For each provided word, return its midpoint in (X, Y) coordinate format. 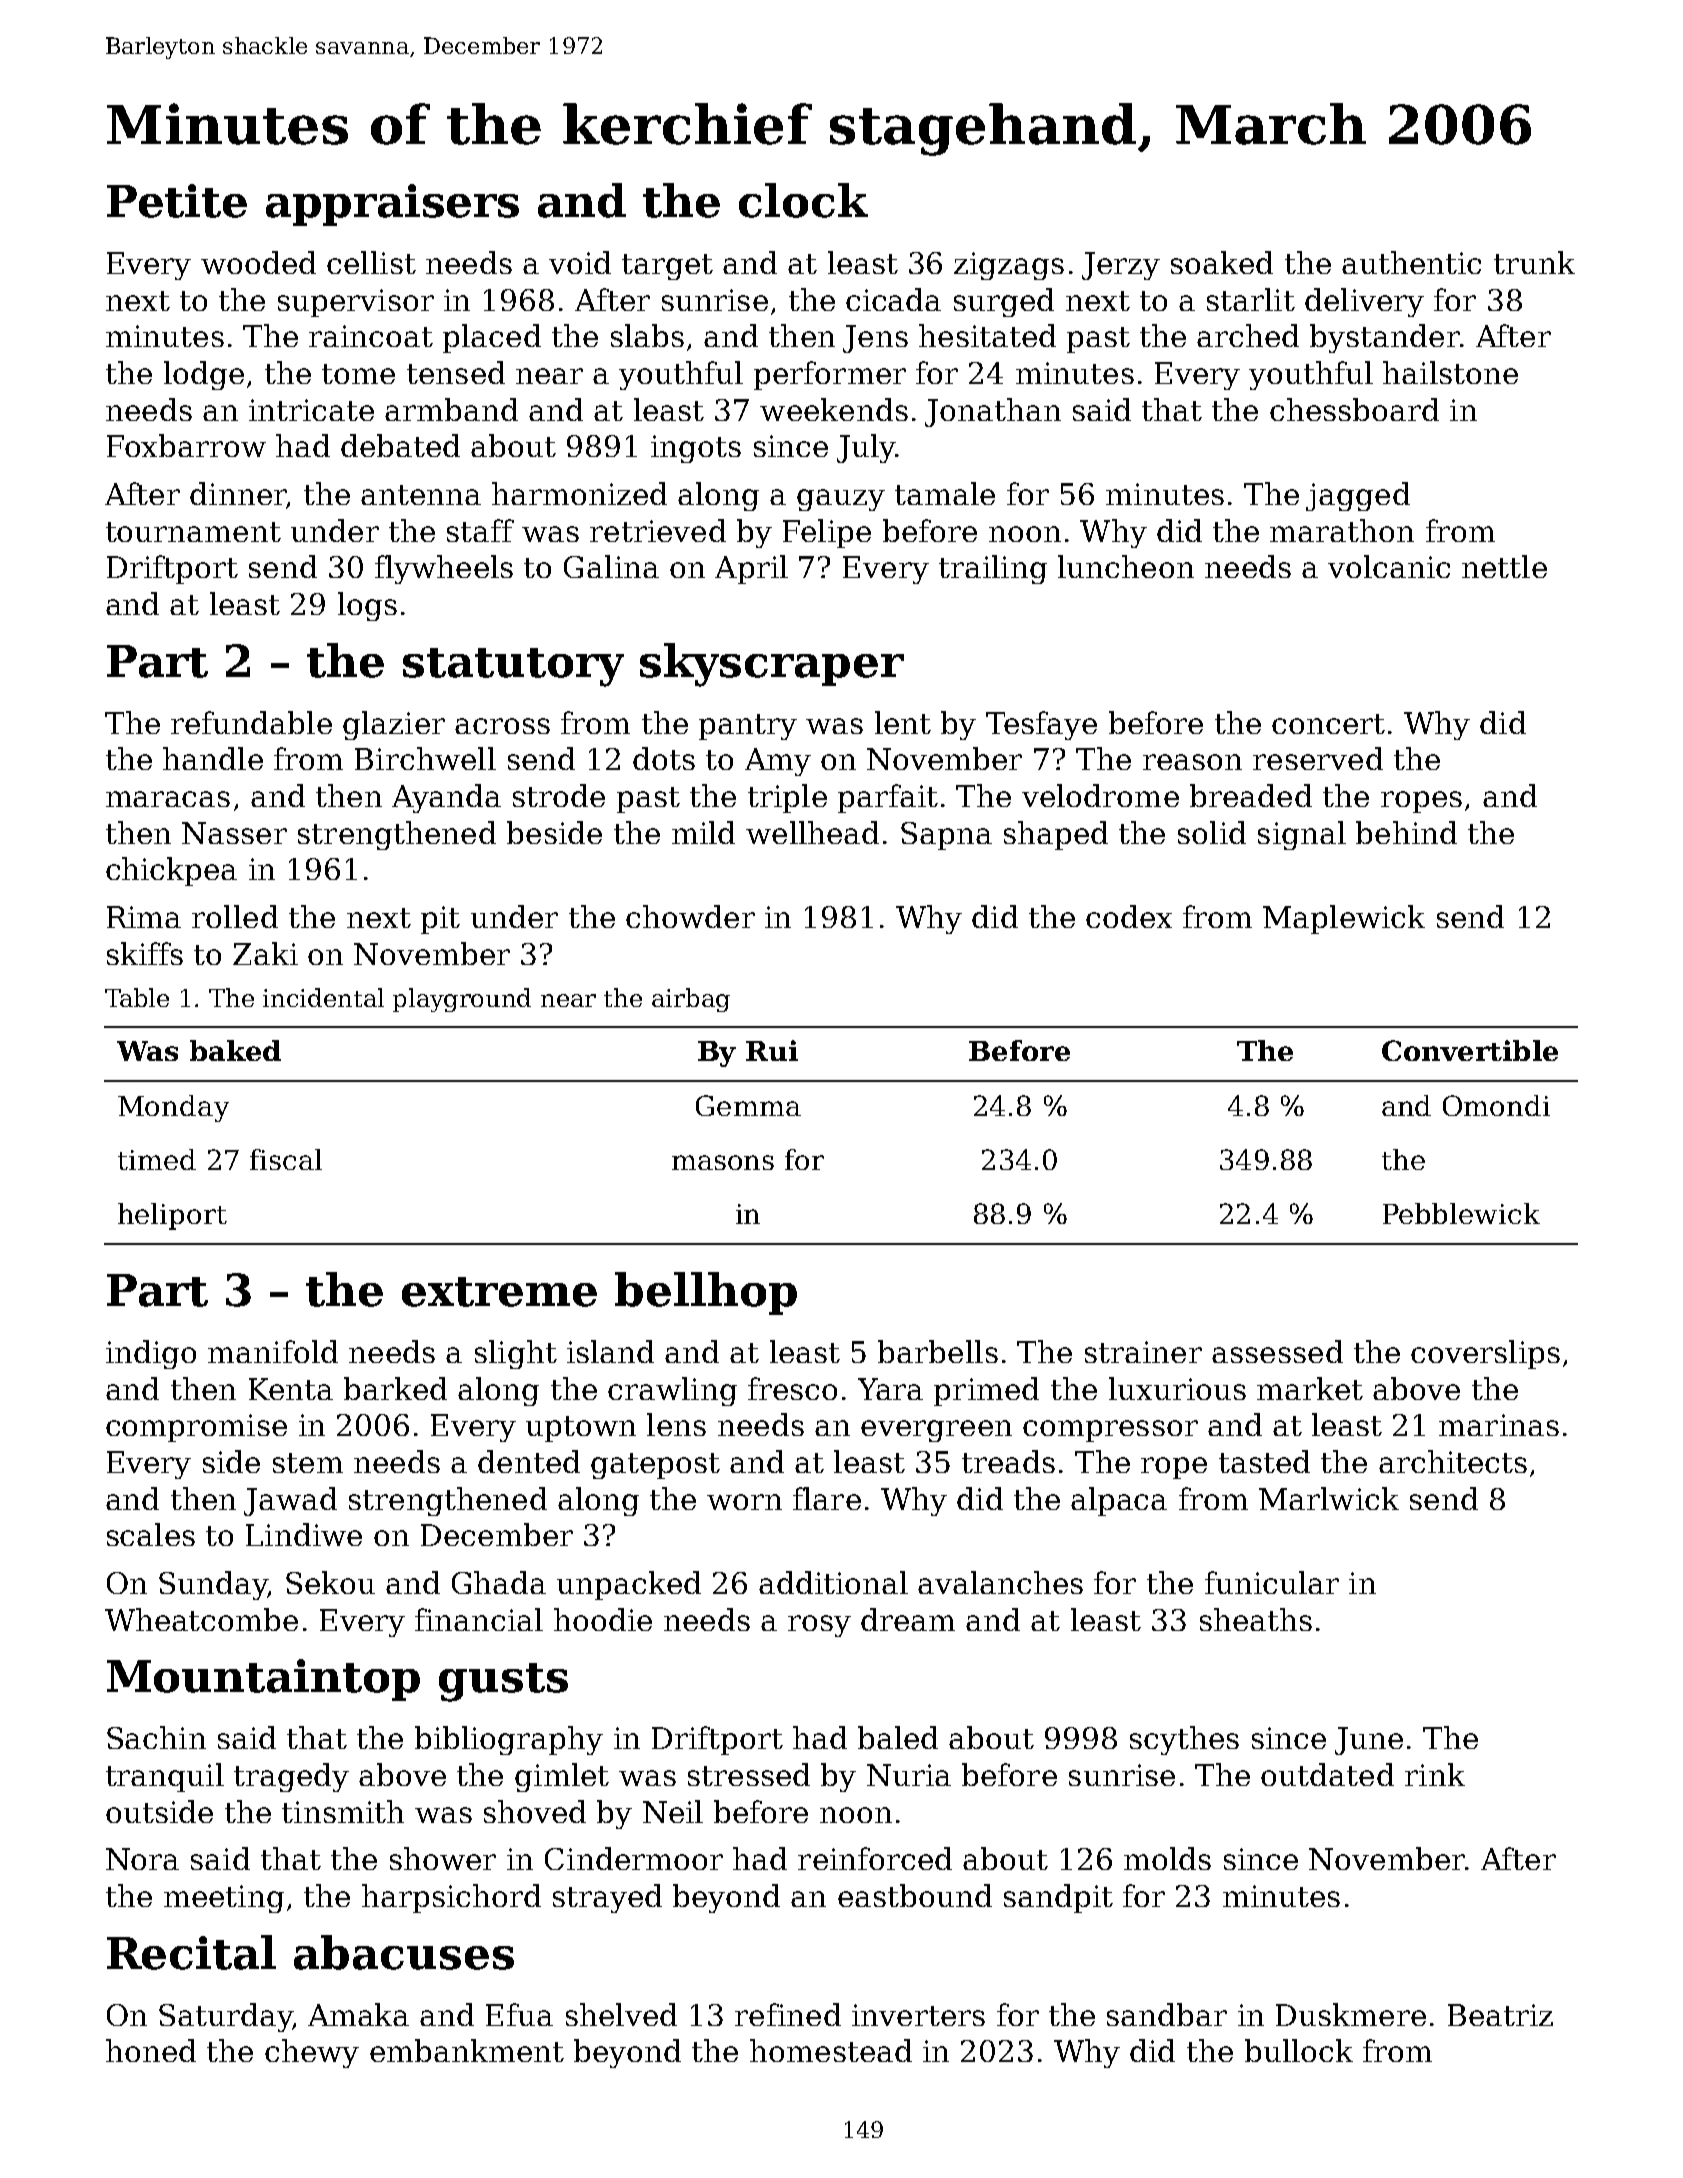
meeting (224, 1899)
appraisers (392, 205)
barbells (938, 1351)
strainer (1143, 1352)
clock (803, 200)
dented (529, 1461)
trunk (1534, 262)
